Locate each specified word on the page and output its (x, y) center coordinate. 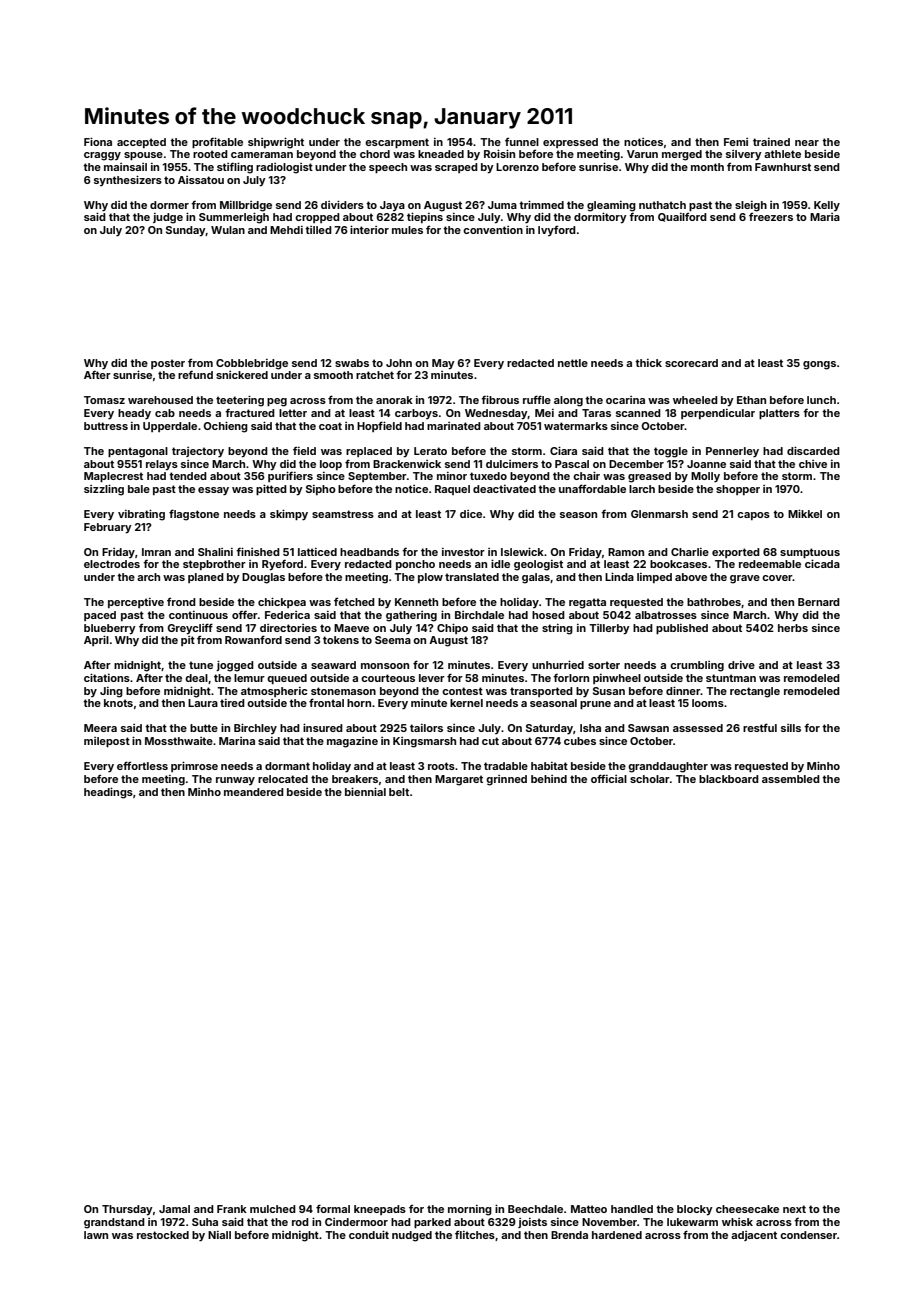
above (691, 577)
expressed (570, 143)
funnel (522, 142)
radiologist (284, 168)
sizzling (104, 490)
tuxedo (488, 476)
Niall (219, 1235)
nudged (412, 1236)
